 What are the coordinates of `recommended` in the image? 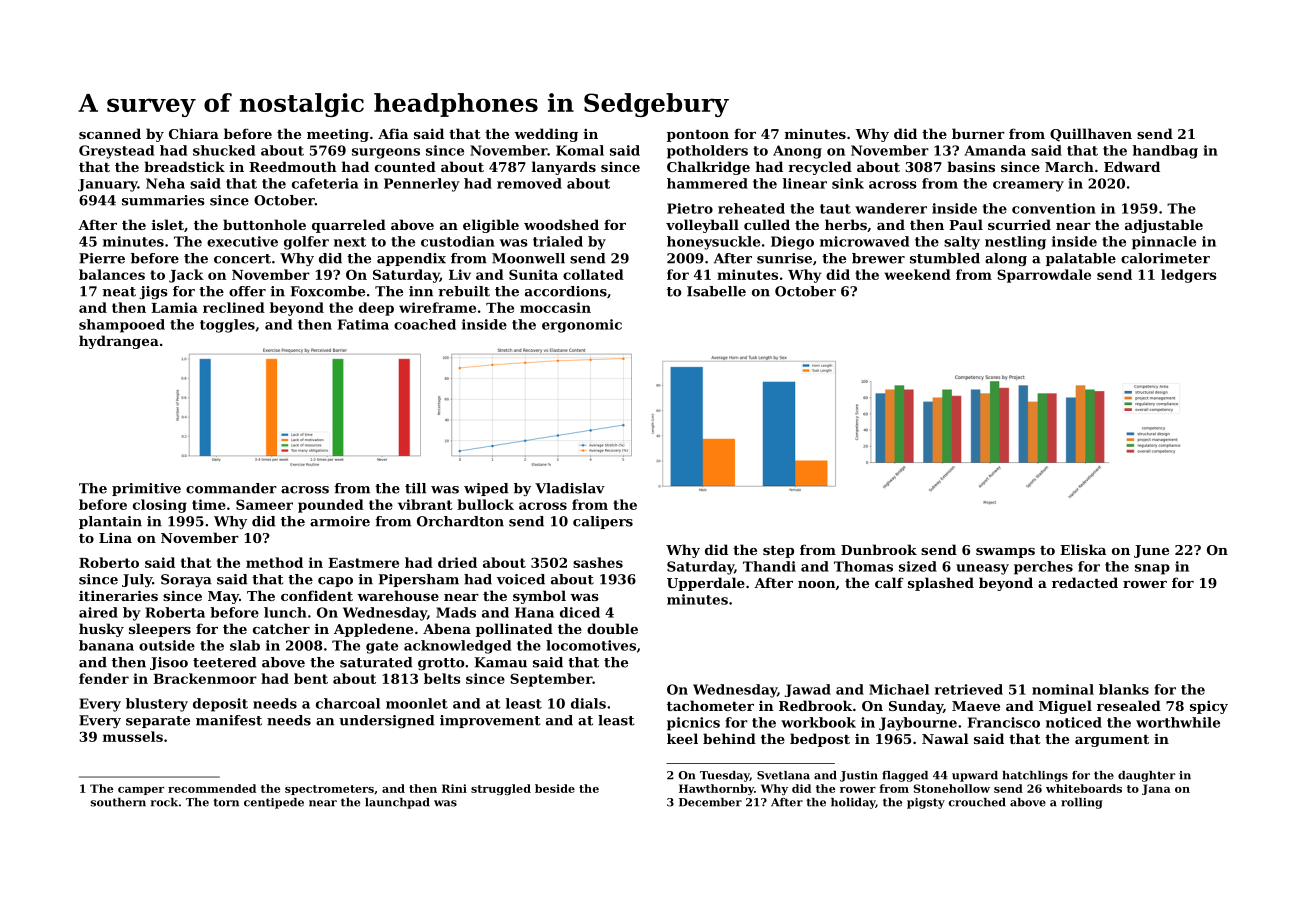 It's located at (212, 788).
